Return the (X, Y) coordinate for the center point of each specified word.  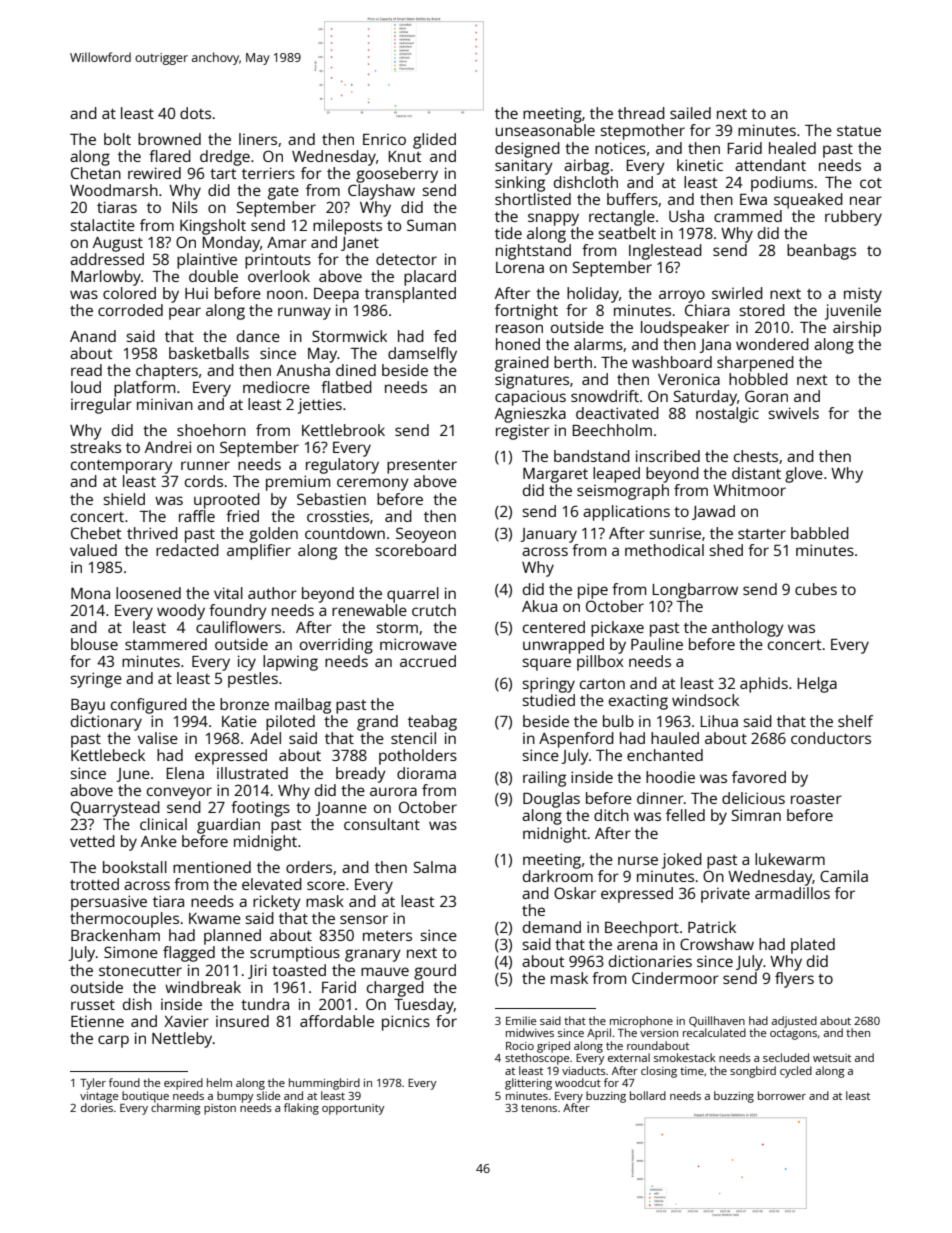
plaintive (207, 261)
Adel (265, 738)
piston (220, 1109)
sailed (690, 113)
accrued (428, 661)
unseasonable (545, 130)
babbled (820, 533)
